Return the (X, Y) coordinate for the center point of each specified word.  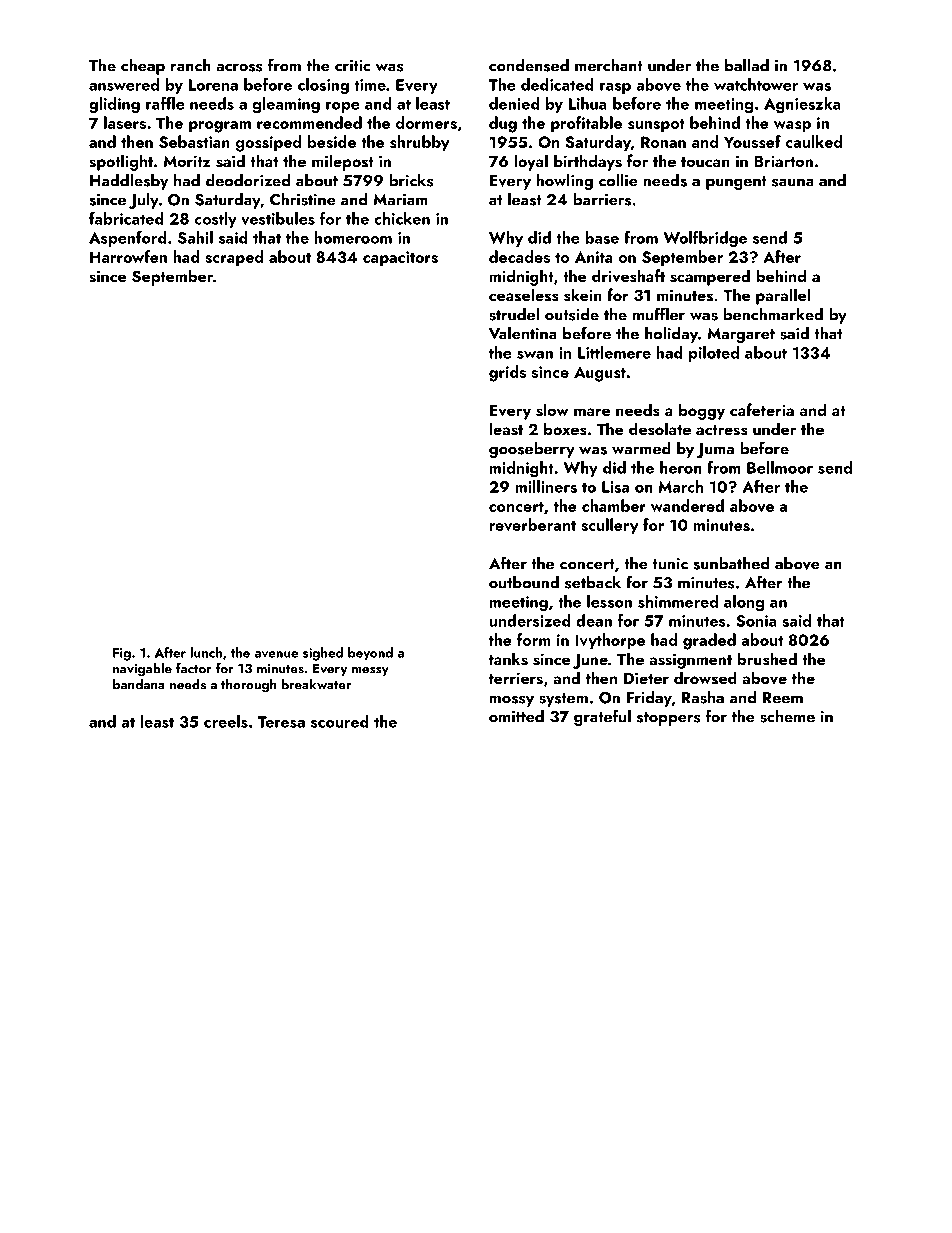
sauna (793, 182)
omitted (516, 716)
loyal (531, 162)
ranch (191, 65)
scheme (787, 716)
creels (226, 721)
